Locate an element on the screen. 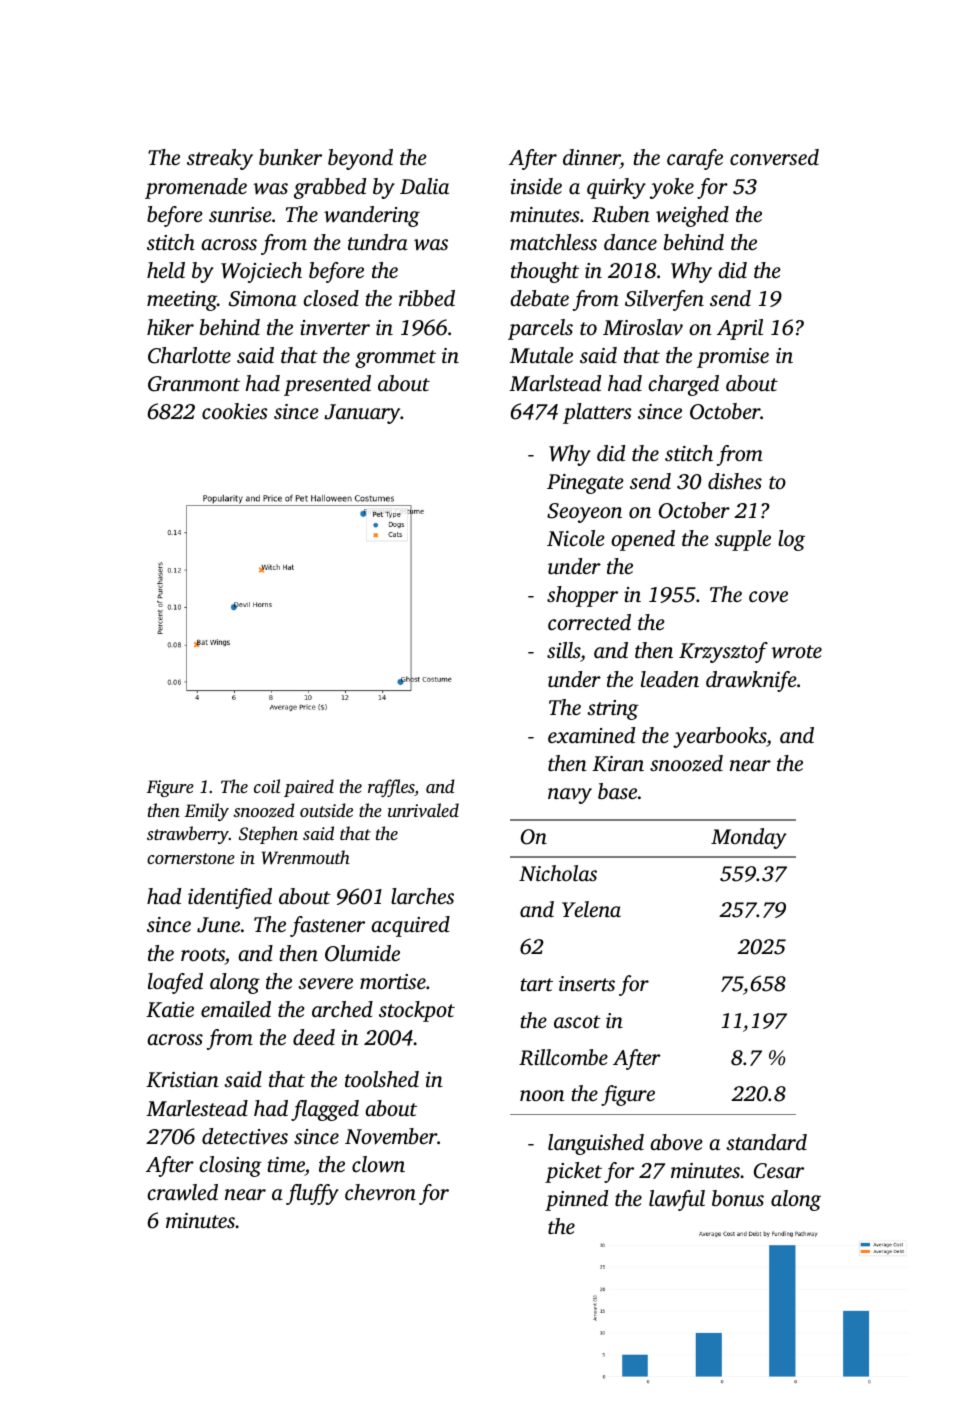 The width and height of the screenshot is (970, 1405). streaky is located at coordinates (220, 159).
